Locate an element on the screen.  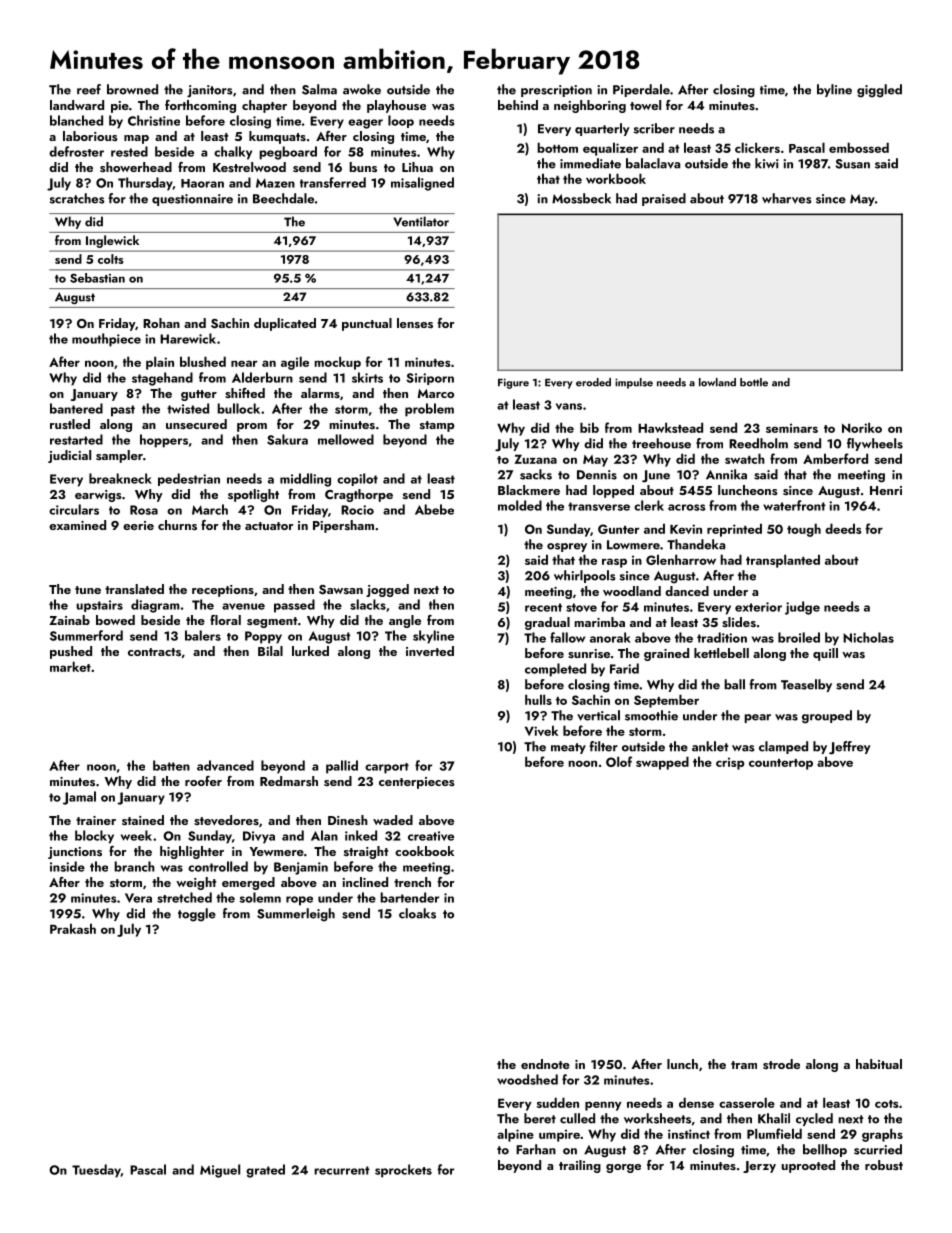
lurked is located at coordinates (310, 651).
